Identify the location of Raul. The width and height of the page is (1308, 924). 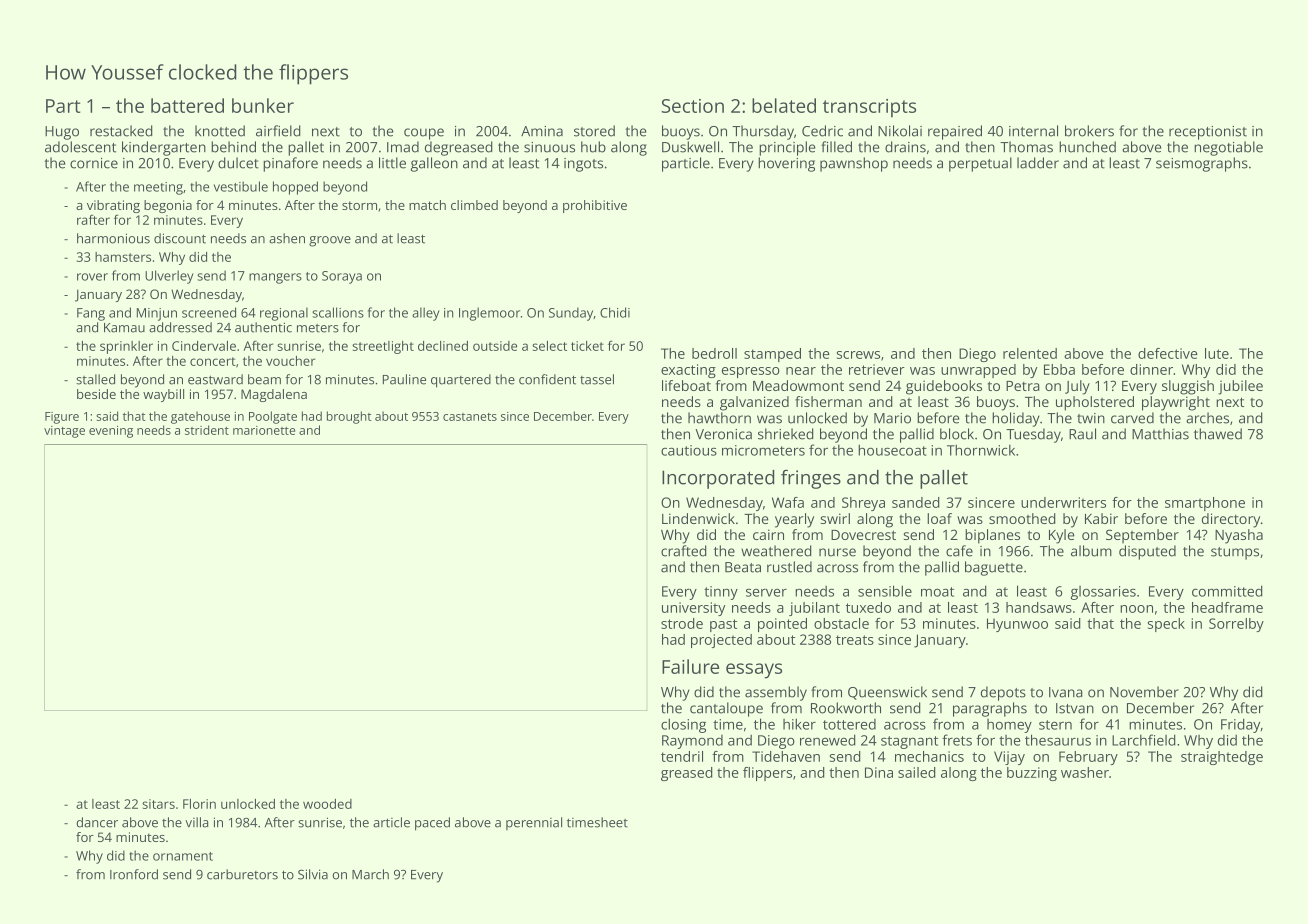
(1082, 434).
